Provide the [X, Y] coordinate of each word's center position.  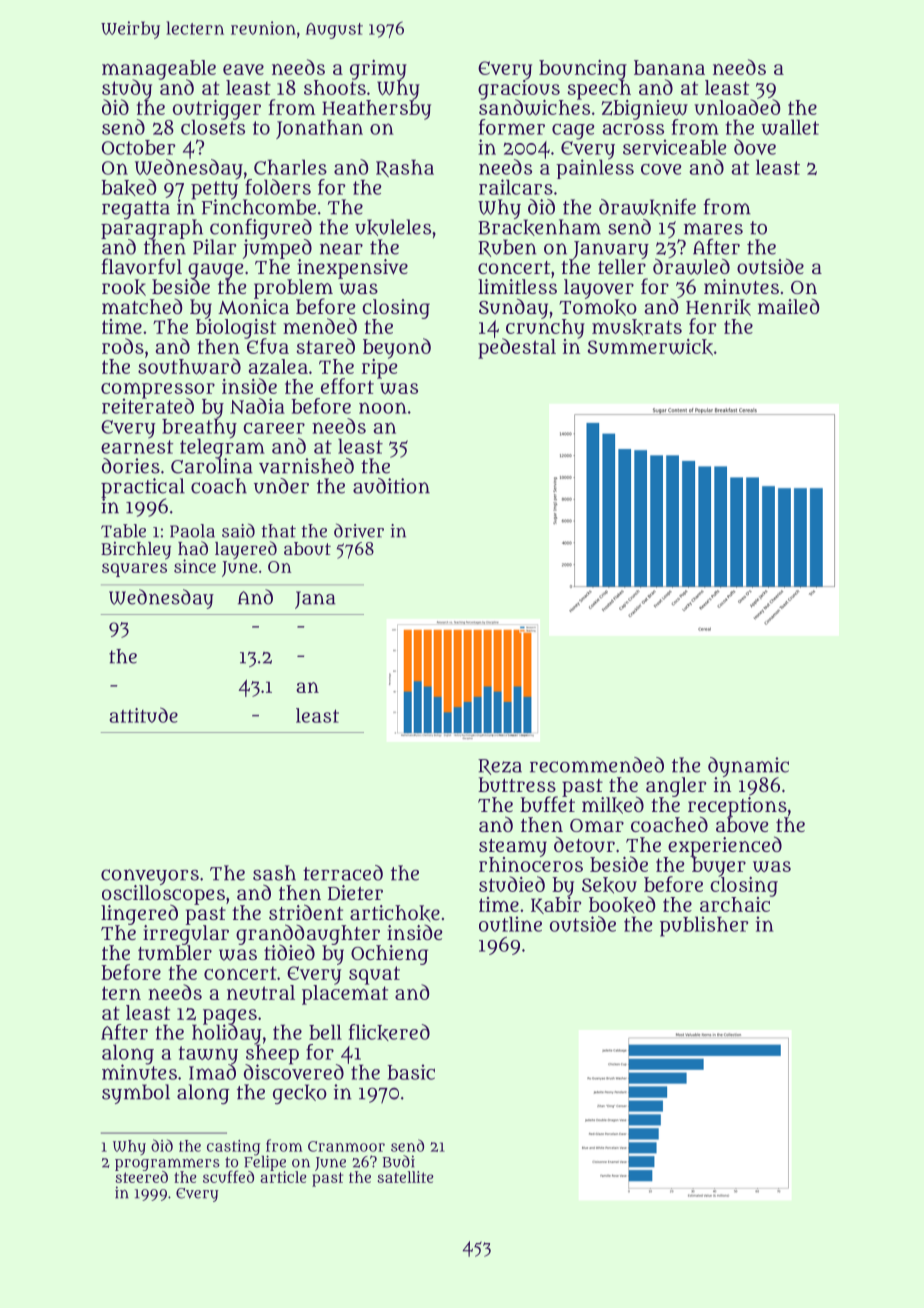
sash [274, 873]
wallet [790, 127]
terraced [343, 873]
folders [278, 187]
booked [622, 904]
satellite [405, 1177]
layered [246, 550]
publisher [704, 926]
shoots [335, 87]
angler [676, 787]
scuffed [228, 1176]
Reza [500, 767]
